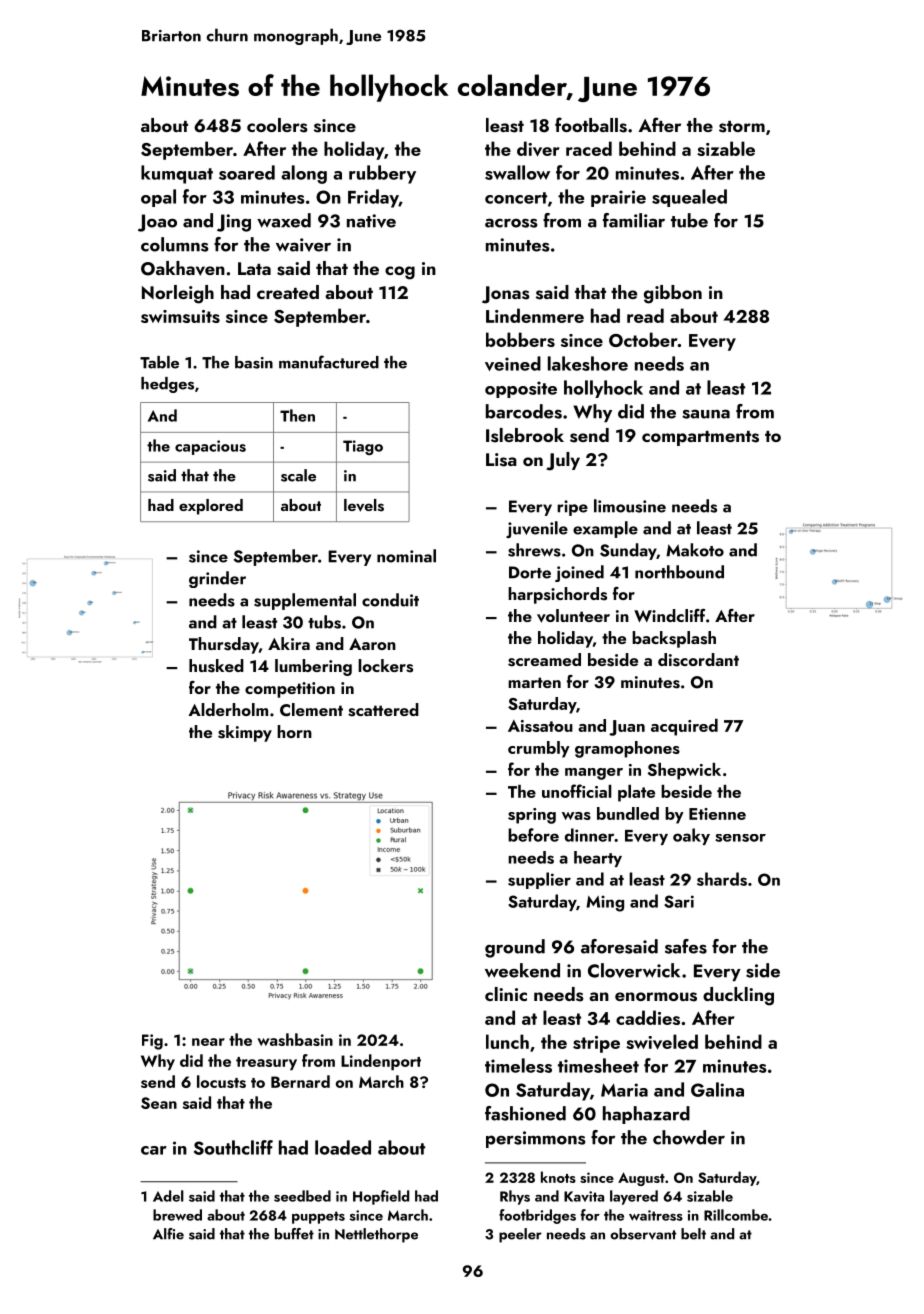 This screenshot has height=1314, width=924. I want to click on tubs, so click(324, 622).
